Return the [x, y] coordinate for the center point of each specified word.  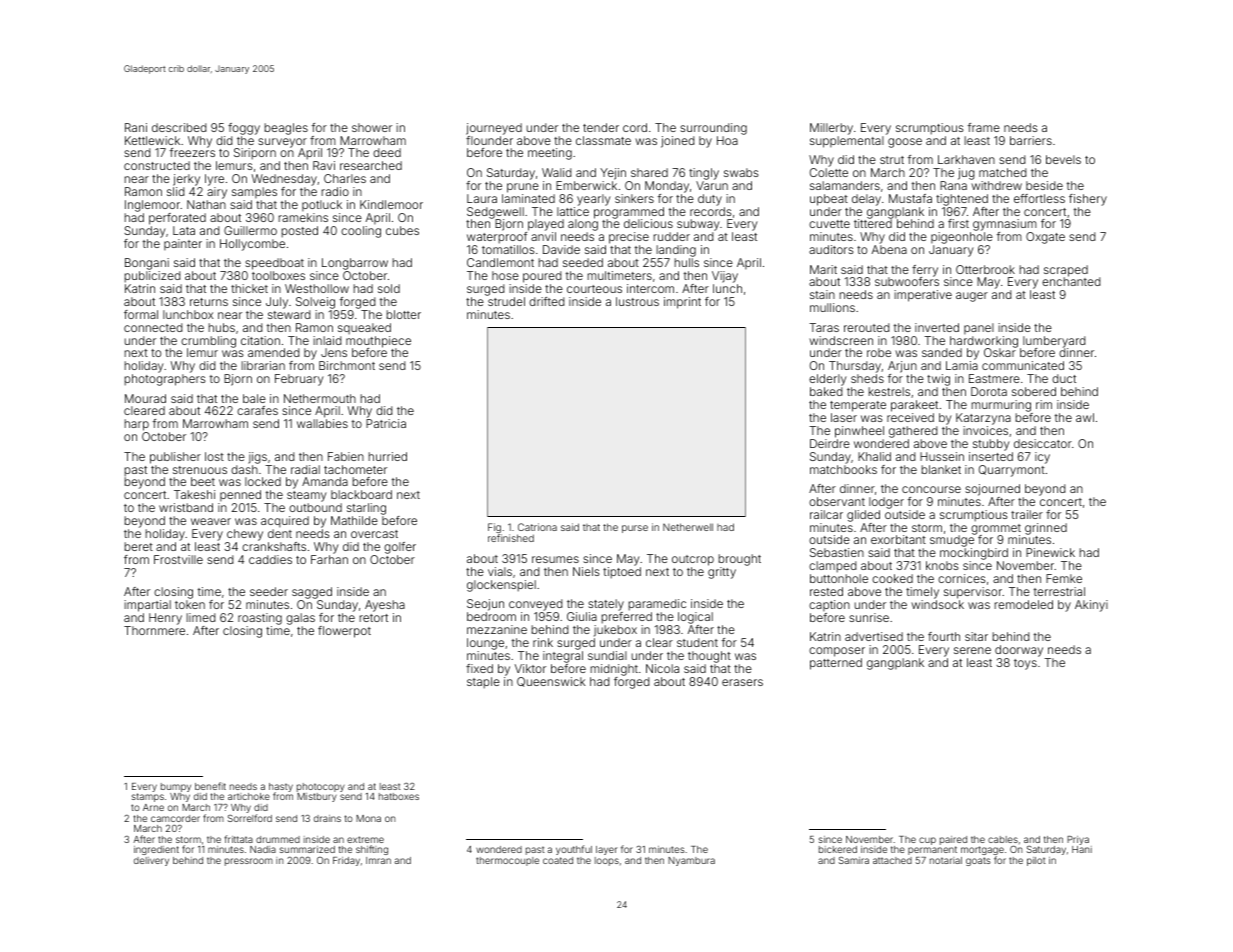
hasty [281, 788]
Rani [136, 127]
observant [837, 501]
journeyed [494, 129]
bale [254, 398]
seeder [269, 591]
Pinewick [1050, 552]
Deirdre [830, 443]
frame [984, 127]
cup [927, 841]
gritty [722, 573]
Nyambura [691, 861]
